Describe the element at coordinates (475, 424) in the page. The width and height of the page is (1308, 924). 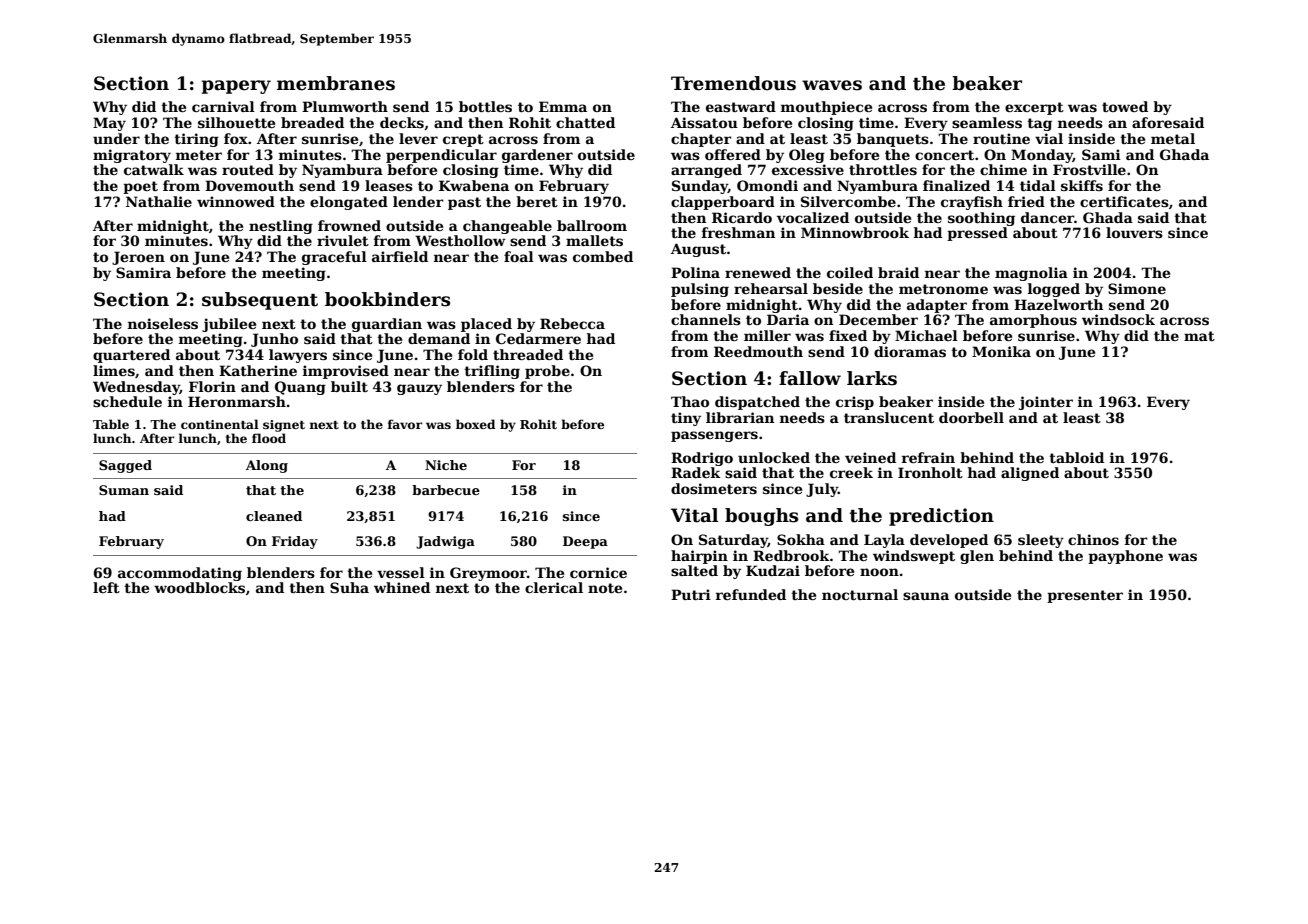
I see `boxed` at that location.
